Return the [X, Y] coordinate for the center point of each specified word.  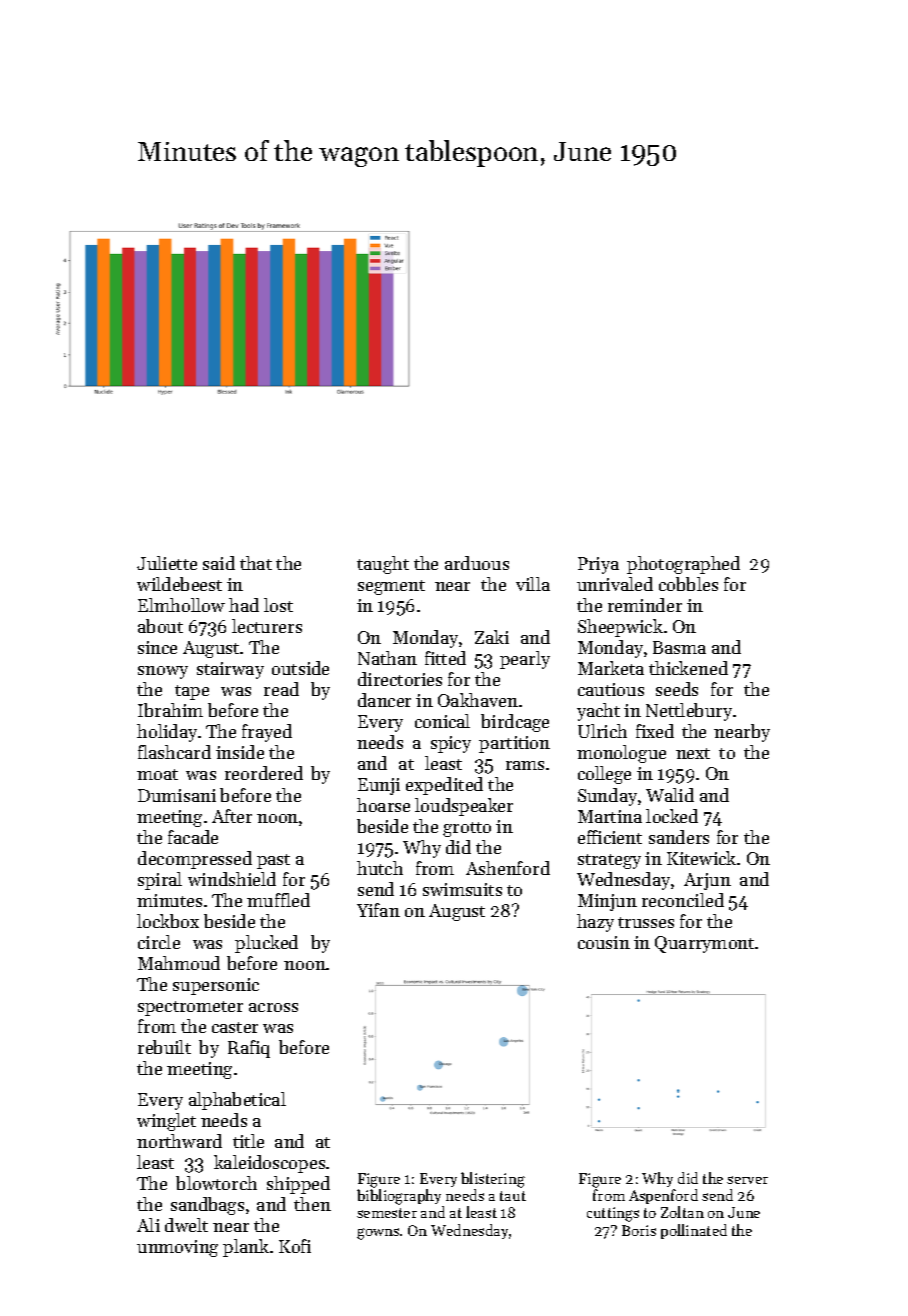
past [273, 861]
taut [513, 1196]
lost [278, 605]
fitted [445, 658]
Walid [670, 795]
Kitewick [701, 858]
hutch [380, 868]
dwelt [186, 1225]
